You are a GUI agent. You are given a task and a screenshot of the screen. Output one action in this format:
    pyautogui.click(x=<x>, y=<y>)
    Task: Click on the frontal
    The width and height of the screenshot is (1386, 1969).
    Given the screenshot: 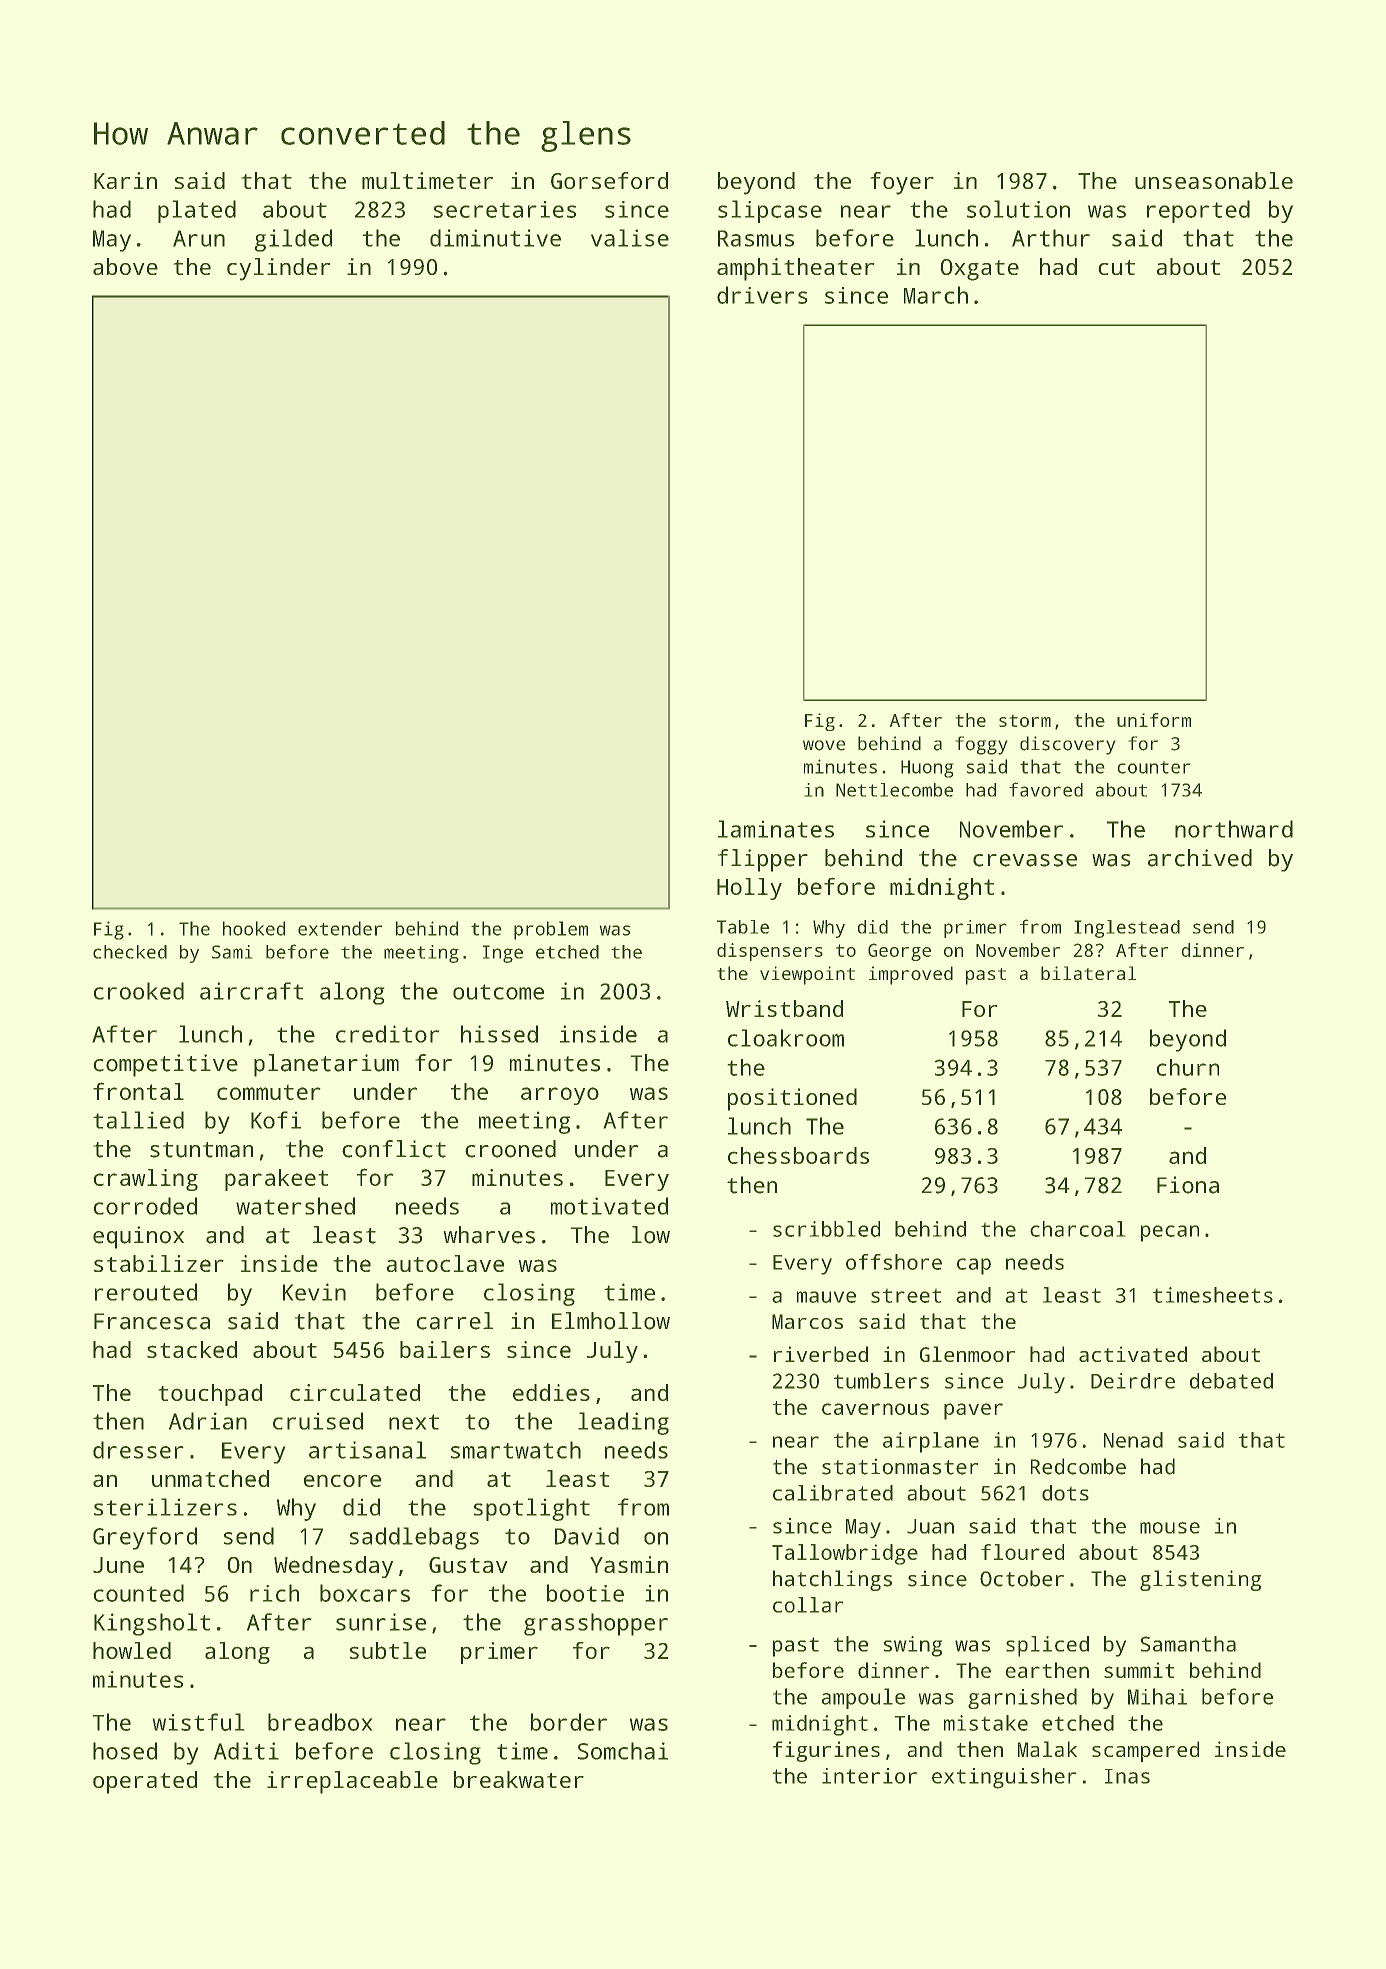 What is the action you would take?
    pyautogui.click(x=138, y=1091)
